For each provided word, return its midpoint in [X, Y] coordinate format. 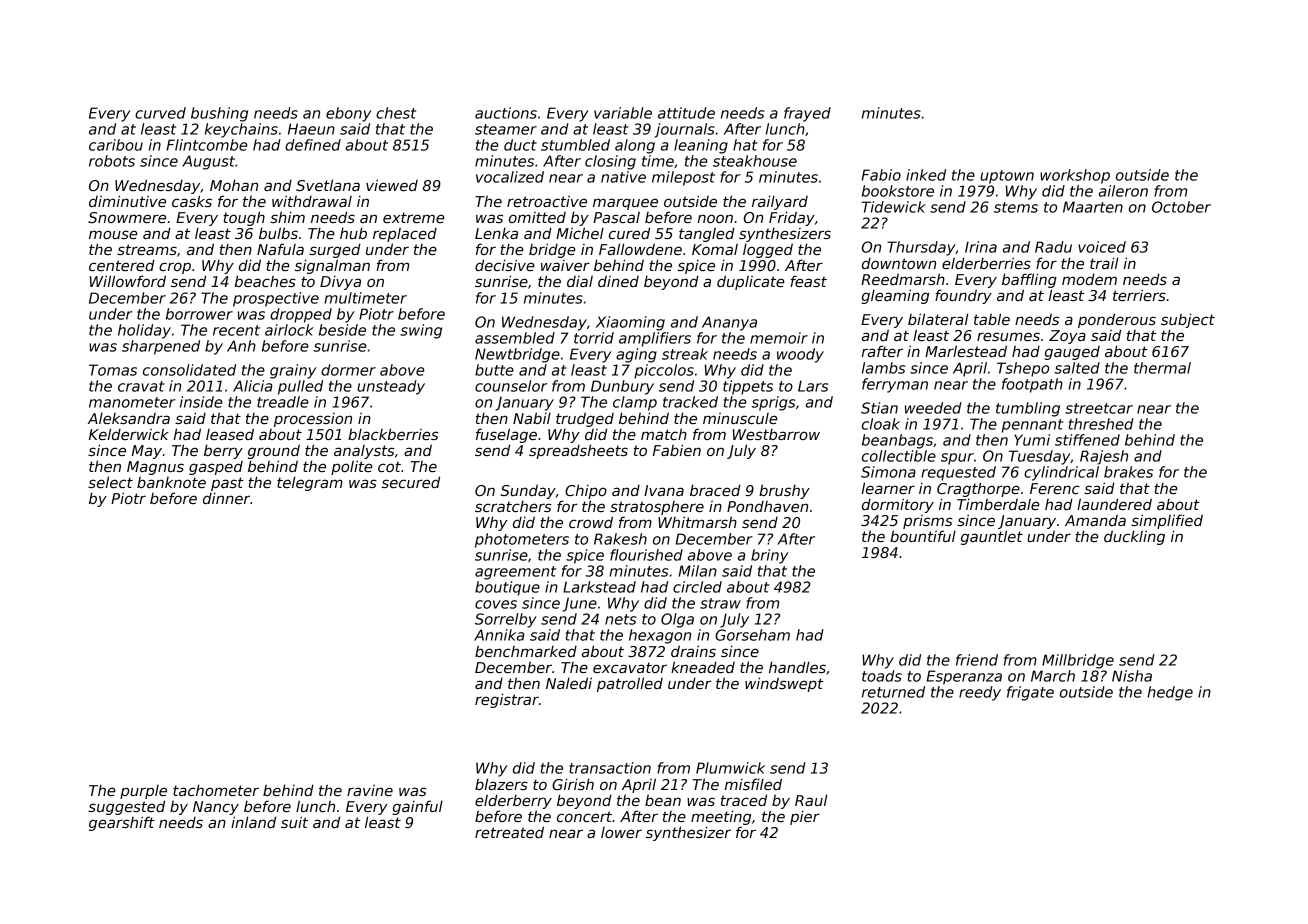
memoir [779, 338]
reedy [980, 693]
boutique [507, 588]
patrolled [630, 684]
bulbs [278, 233]
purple [143, 792]
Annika [499, 635]
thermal [1162, 368]
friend [977, 660]
